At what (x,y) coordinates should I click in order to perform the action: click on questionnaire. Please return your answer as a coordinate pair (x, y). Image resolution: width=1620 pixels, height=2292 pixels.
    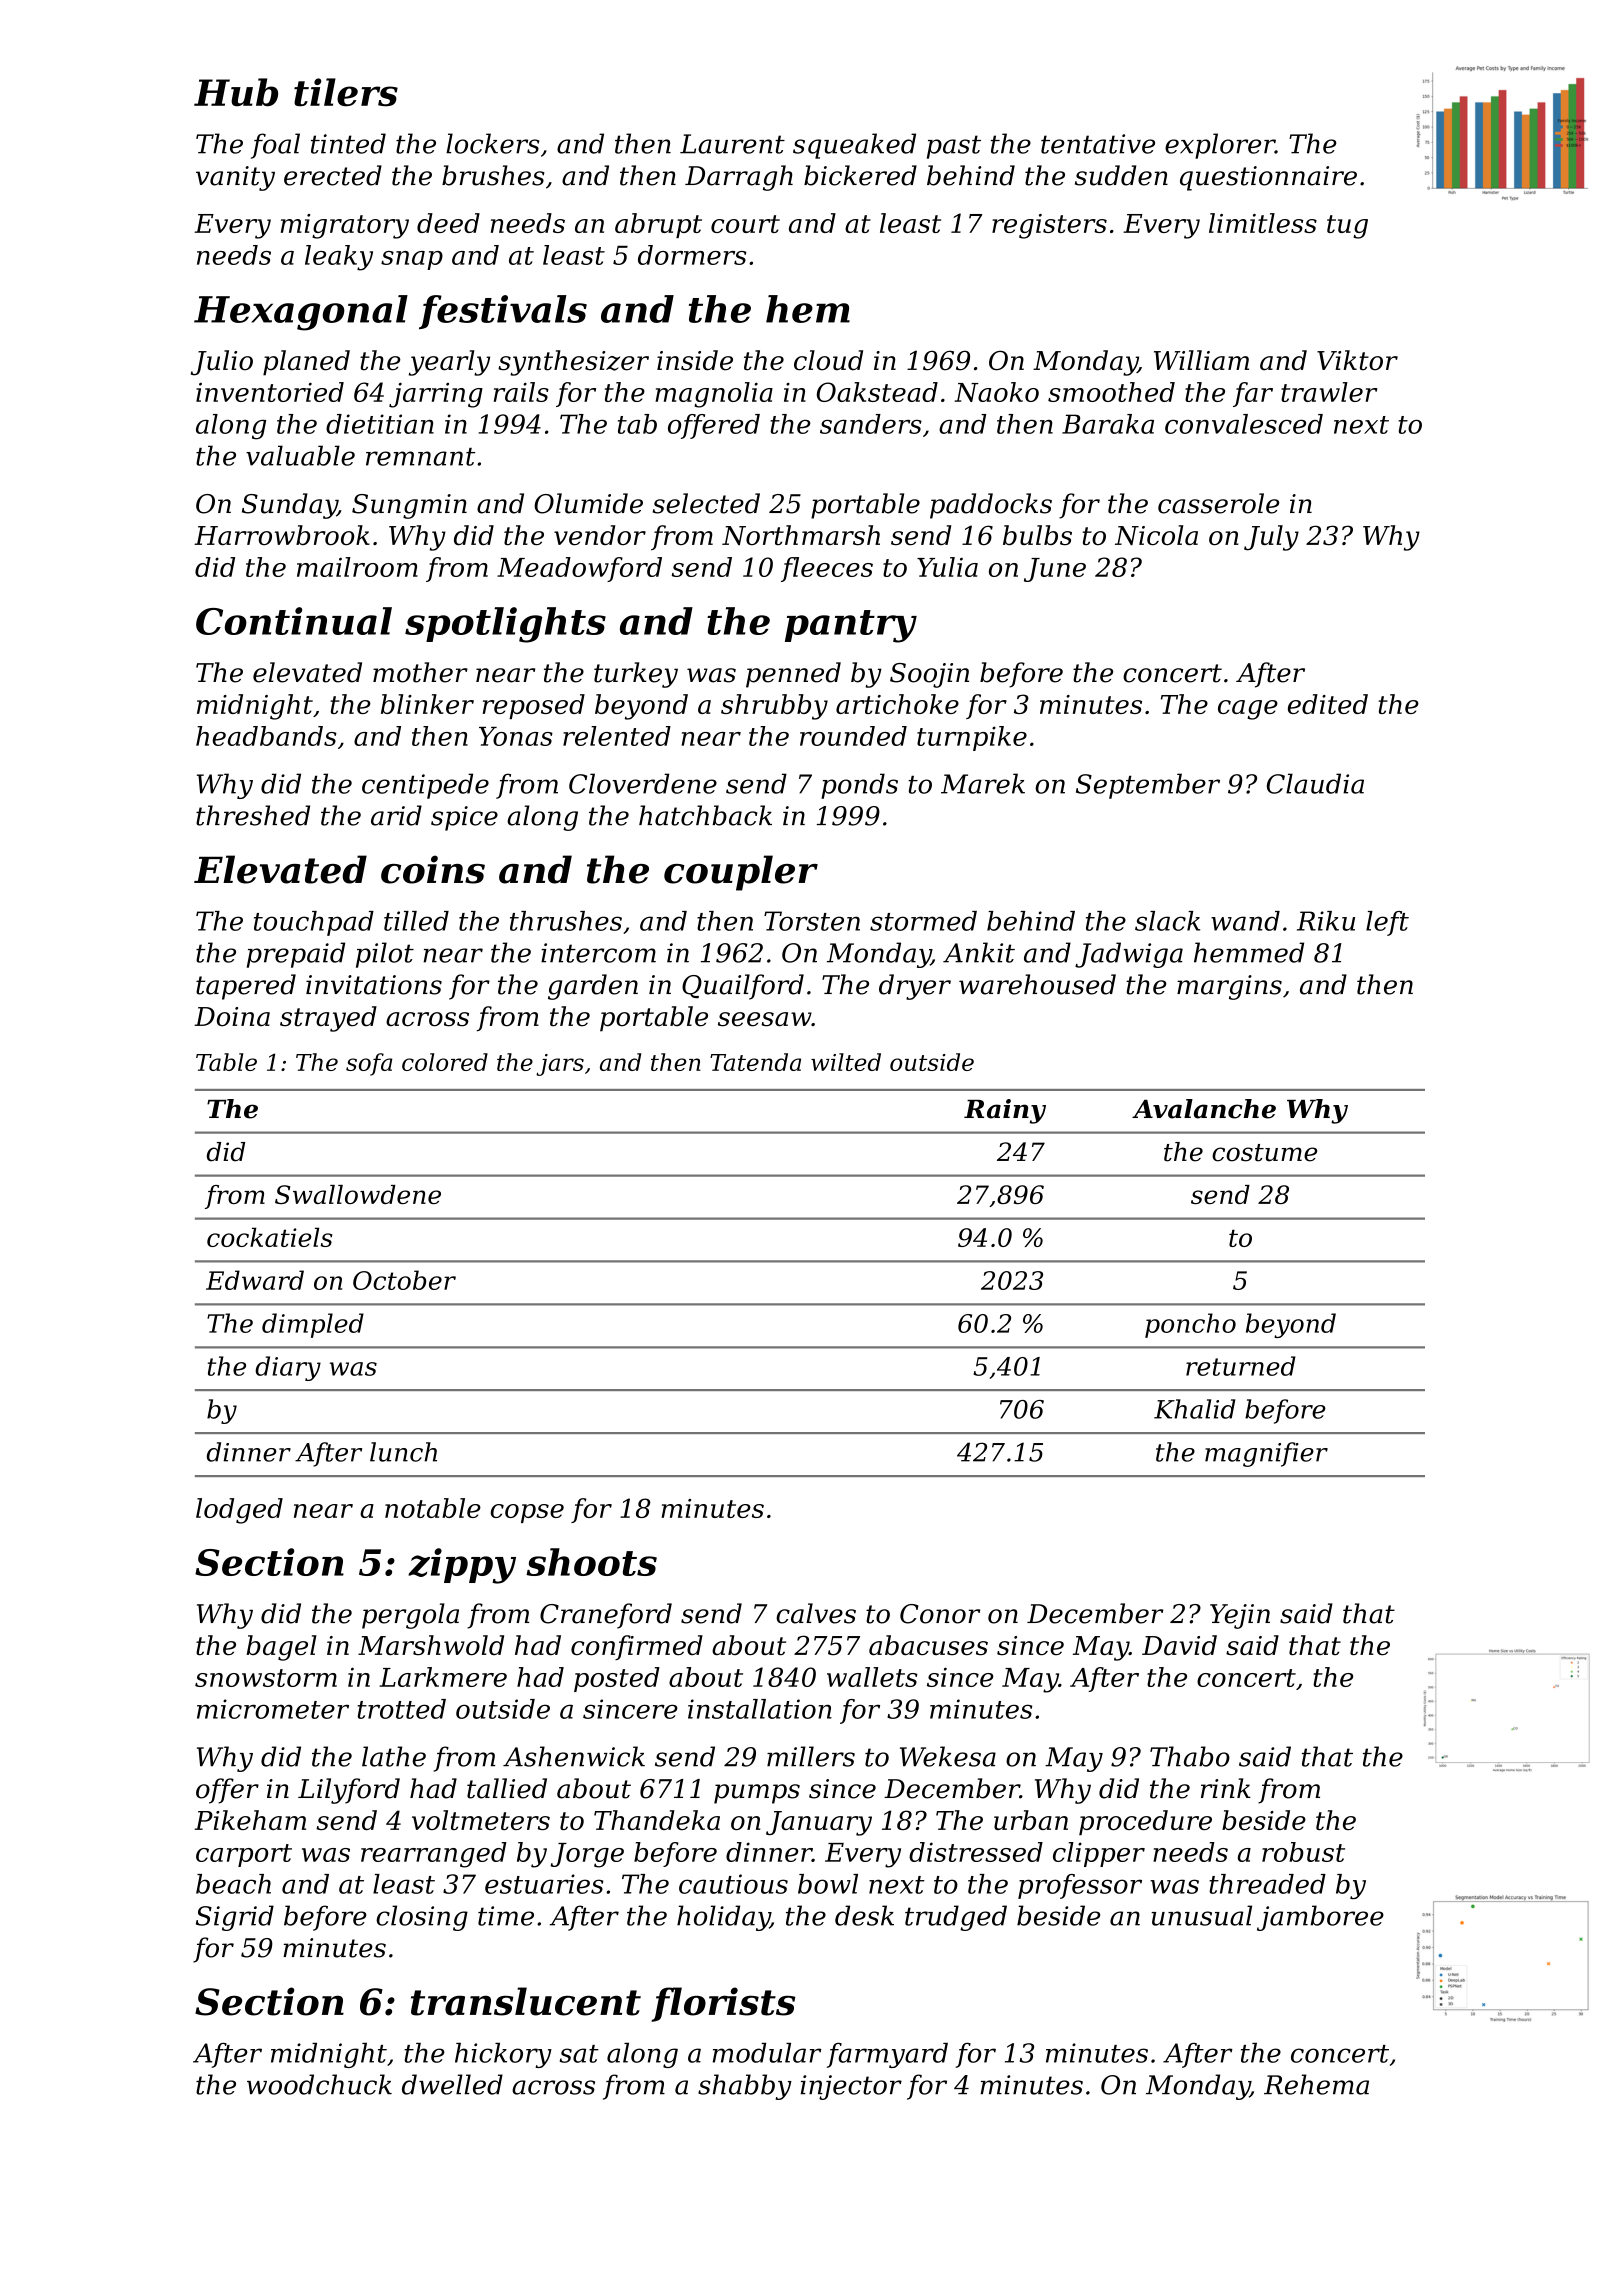
    Looking at the image, I should click on (1268, 178).
